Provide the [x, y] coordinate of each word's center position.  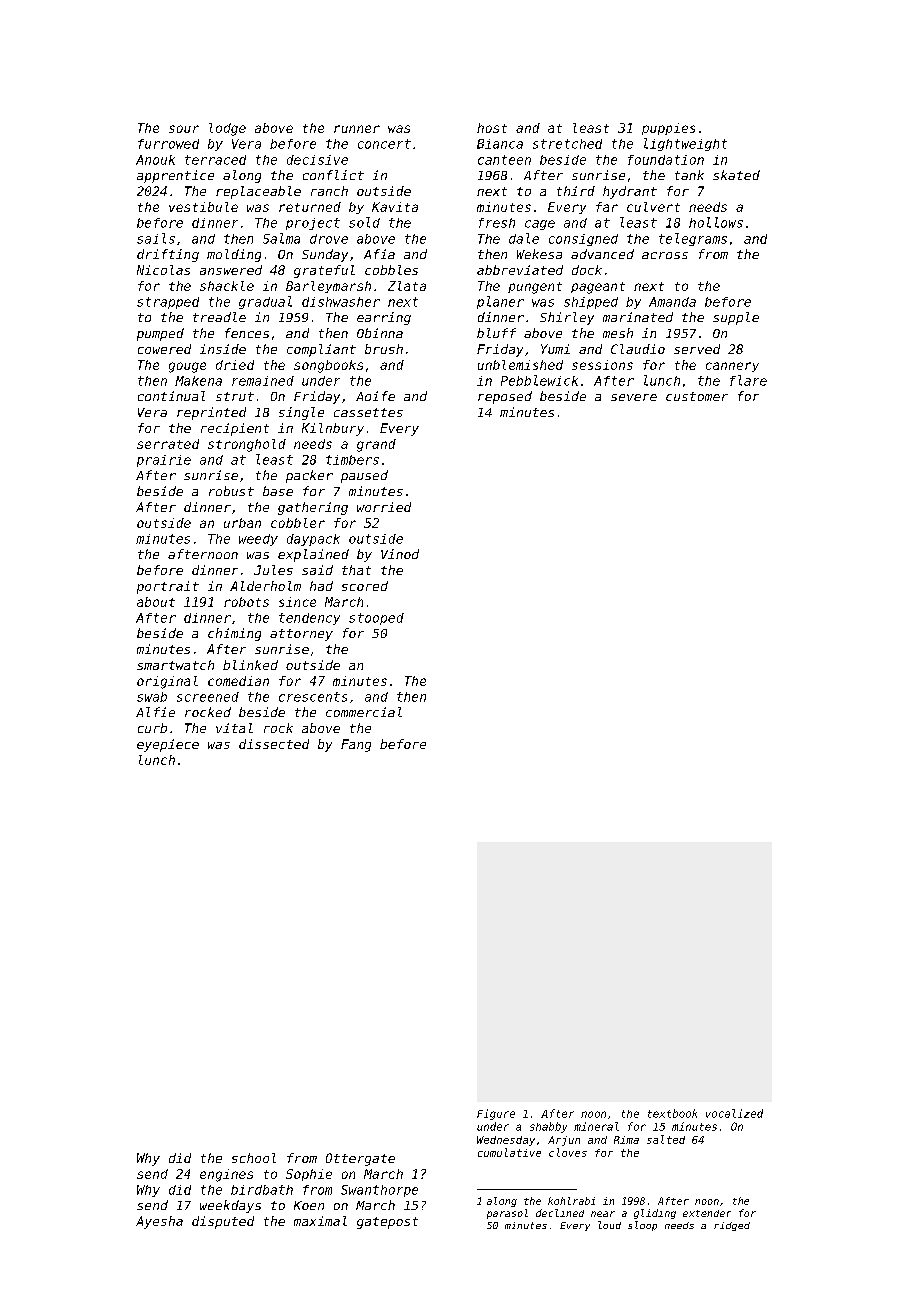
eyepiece [168, 745]
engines [226, 1175]
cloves [568, 1152]
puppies [668, 129]
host [492, 128]
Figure [496, 1114]
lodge [227, 129]
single [301, 413]
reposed [505, 397]
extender [707, 1213]
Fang [356, 745]
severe [634, 397]
